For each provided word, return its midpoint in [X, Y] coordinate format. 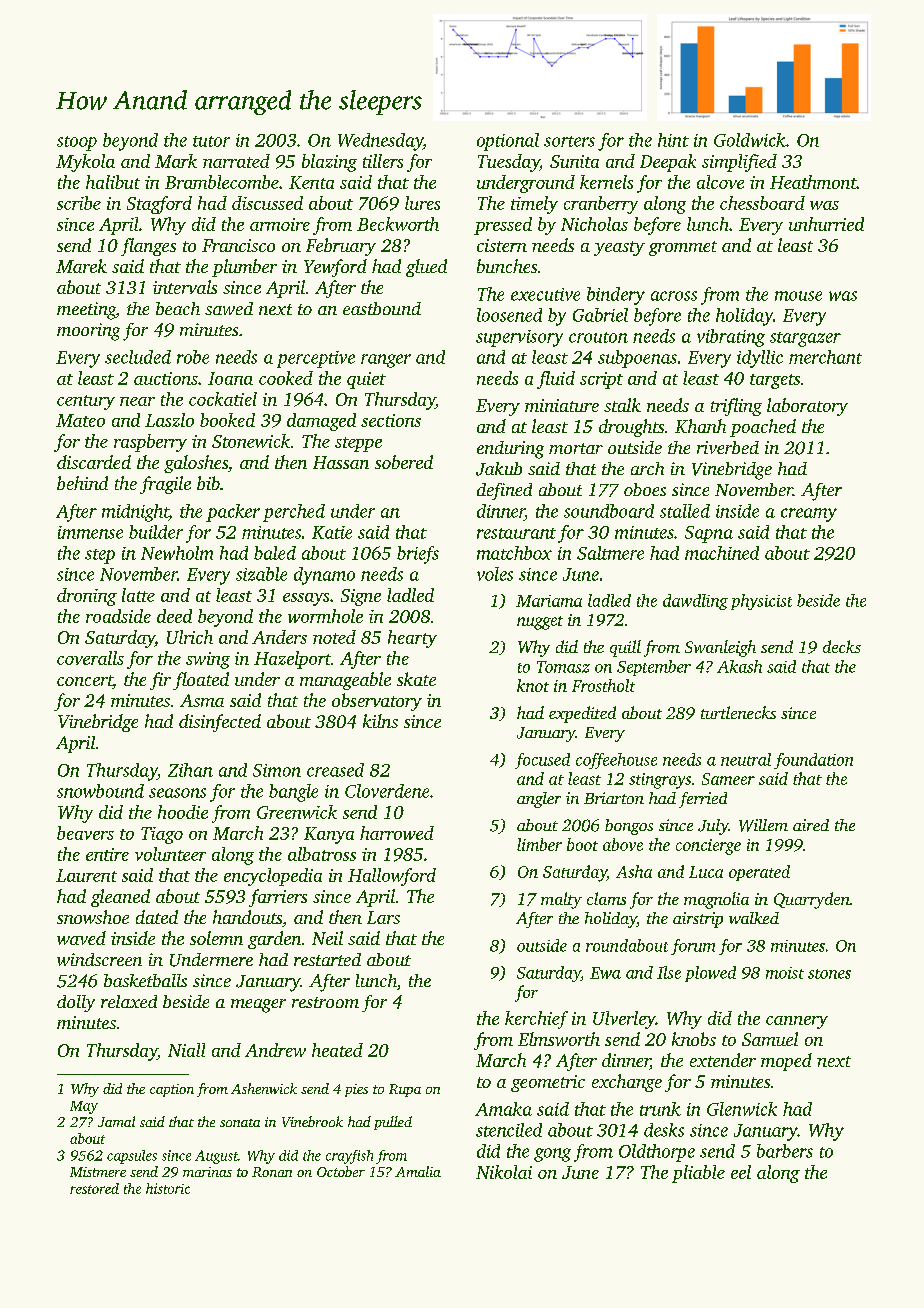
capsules [132, 1157]
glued [426, 268]
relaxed [129, 1001]
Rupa [405, 1090]
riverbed [728, 447]
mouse [798, 296]
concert [85, 682]
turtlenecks [738, 712]
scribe [79, 203]
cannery [797, 1022]
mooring [88, 332]
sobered [404, 462]
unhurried [826, 224]
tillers [383, 161]
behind [82, 483]
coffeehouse [616, 761]
